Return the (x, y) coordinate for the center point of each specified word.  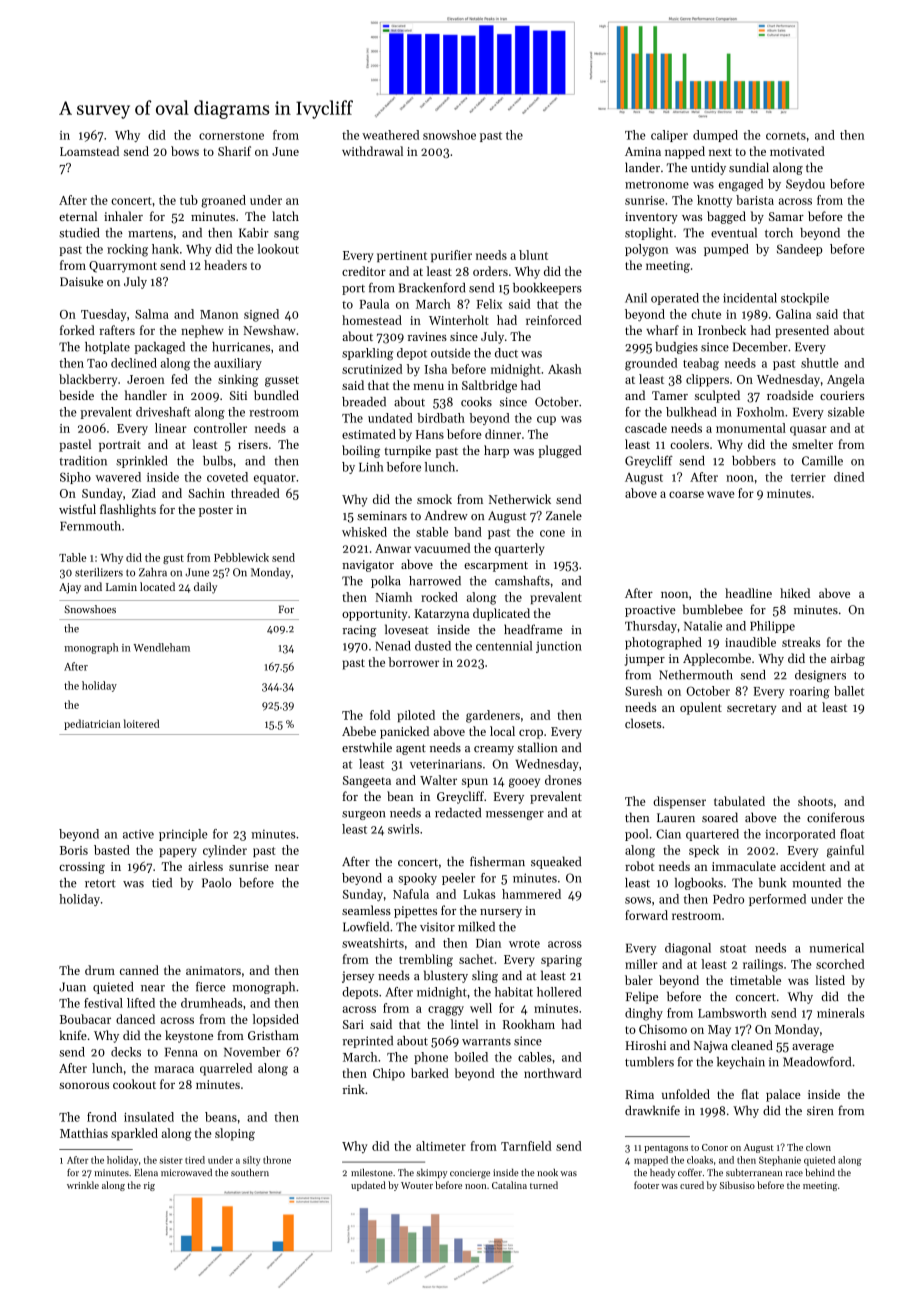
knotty (714, 201)
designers (820, 676)
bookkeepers (547, 289)
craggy (446, 1011)
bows (185, 151)
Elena (146, 1172)
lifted (141, 1003)
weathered (390, 135)
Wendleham (161, 647)
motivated (797, 151)
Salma (152, 314)
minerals (840, 1013)
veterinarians (446, 764)
